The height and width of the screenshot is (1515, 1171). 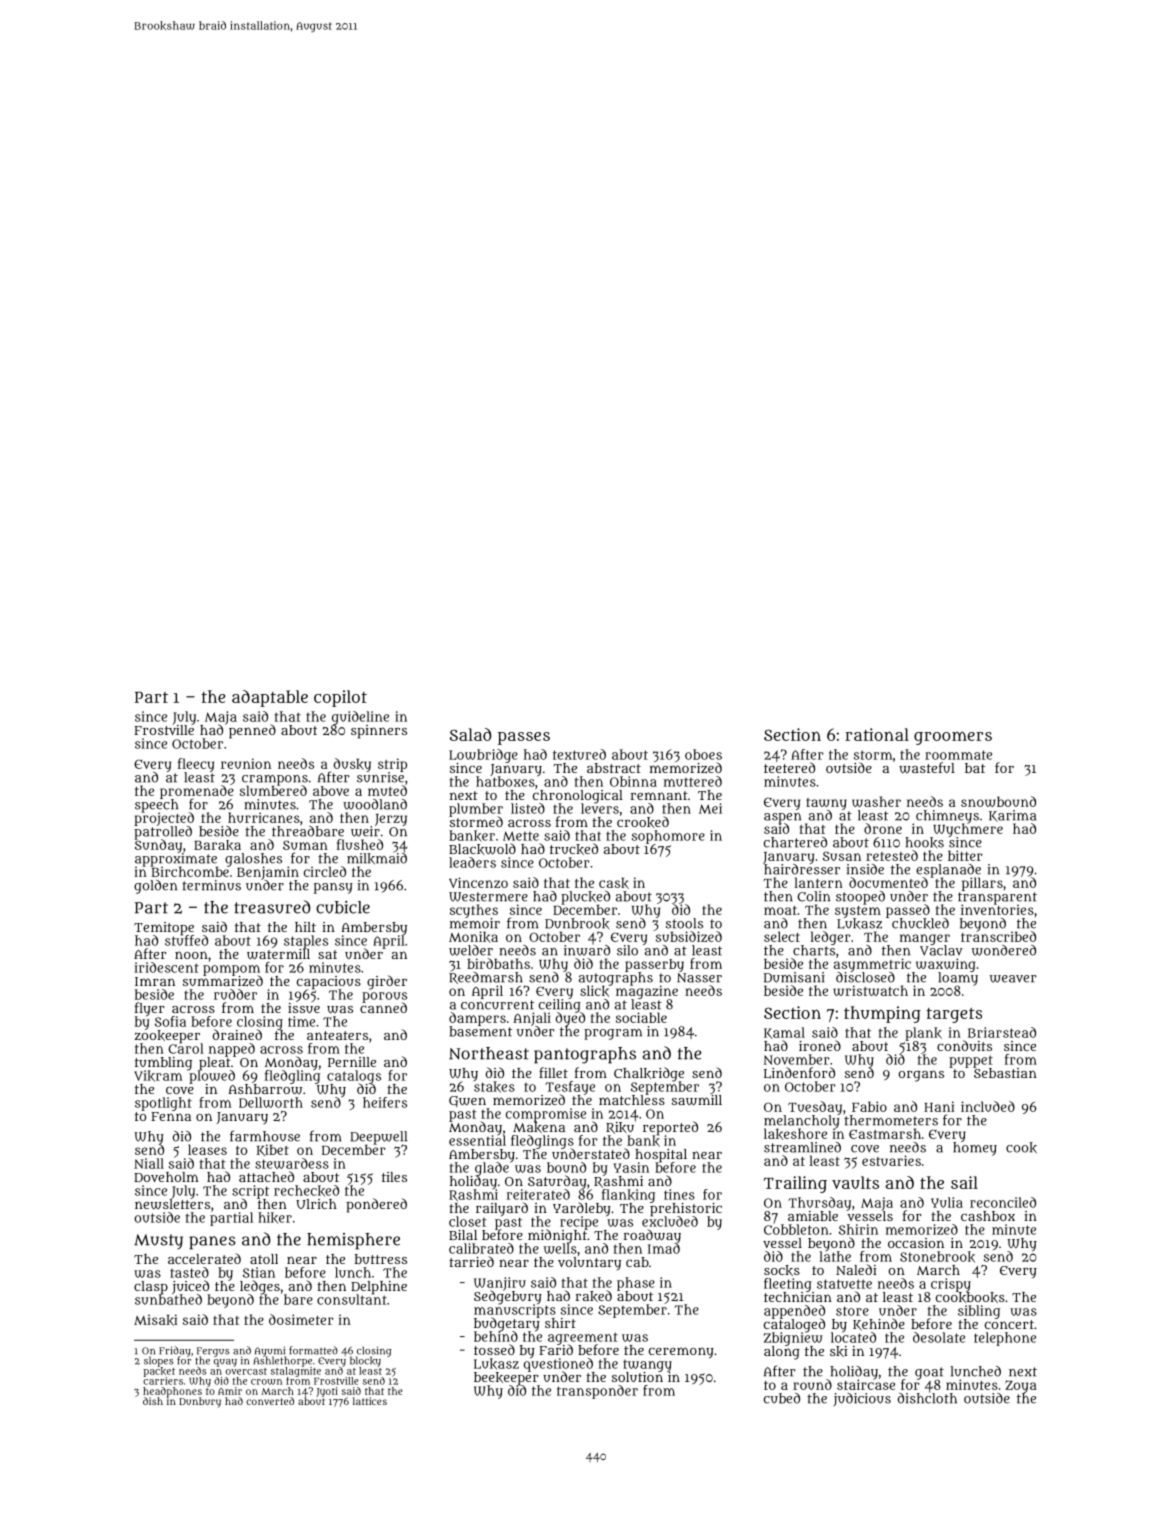 I want to click on heifers, so click(x=385, y=1102).
